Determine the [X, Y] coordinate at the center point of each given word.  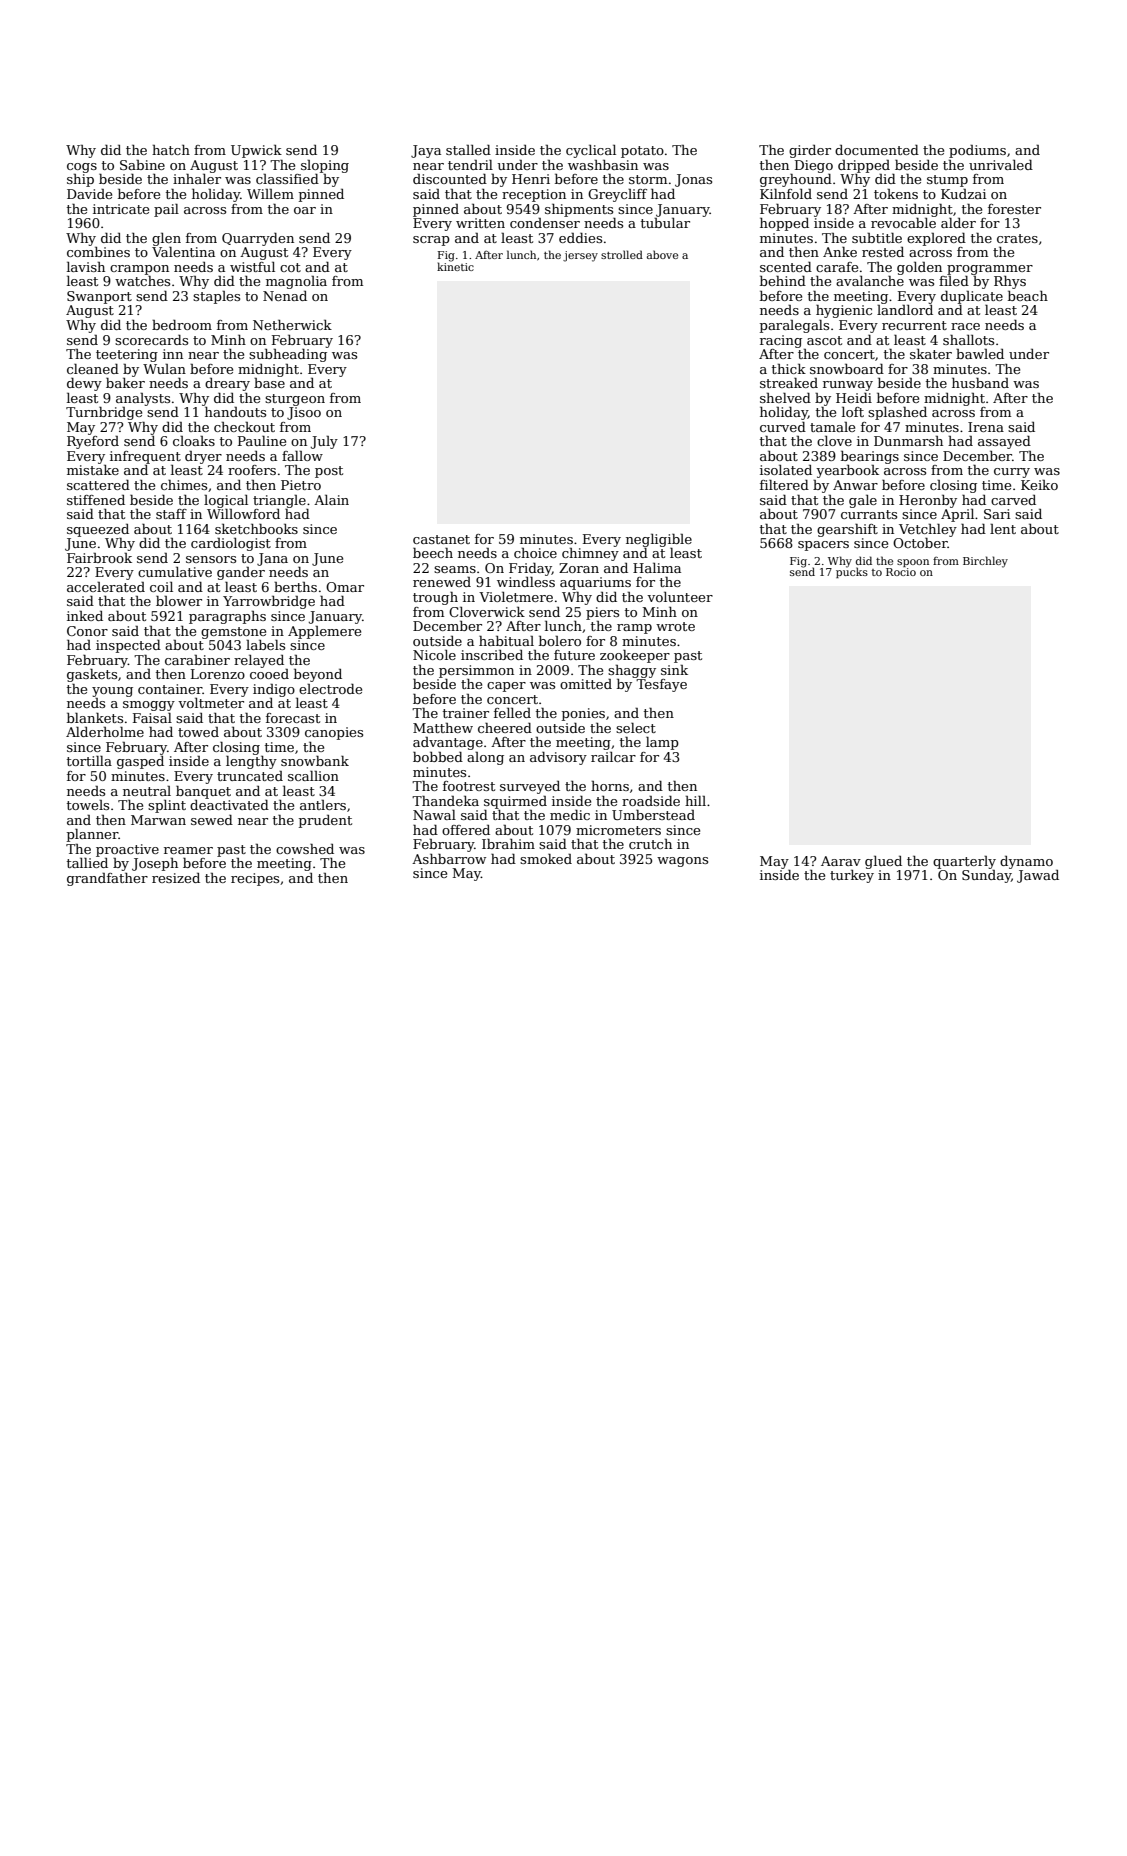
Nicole [434, 655]
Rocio [901, 572]
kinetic [455, 266]
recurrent [914, 325]
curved [783, 427]
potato [642, 152]
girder [810, 151]
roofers [252, 470]
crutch [650, 844]
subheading [288, 355]
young [112, 692]
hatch [171, 150]
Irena [986, 427]
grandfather [107, 879]
